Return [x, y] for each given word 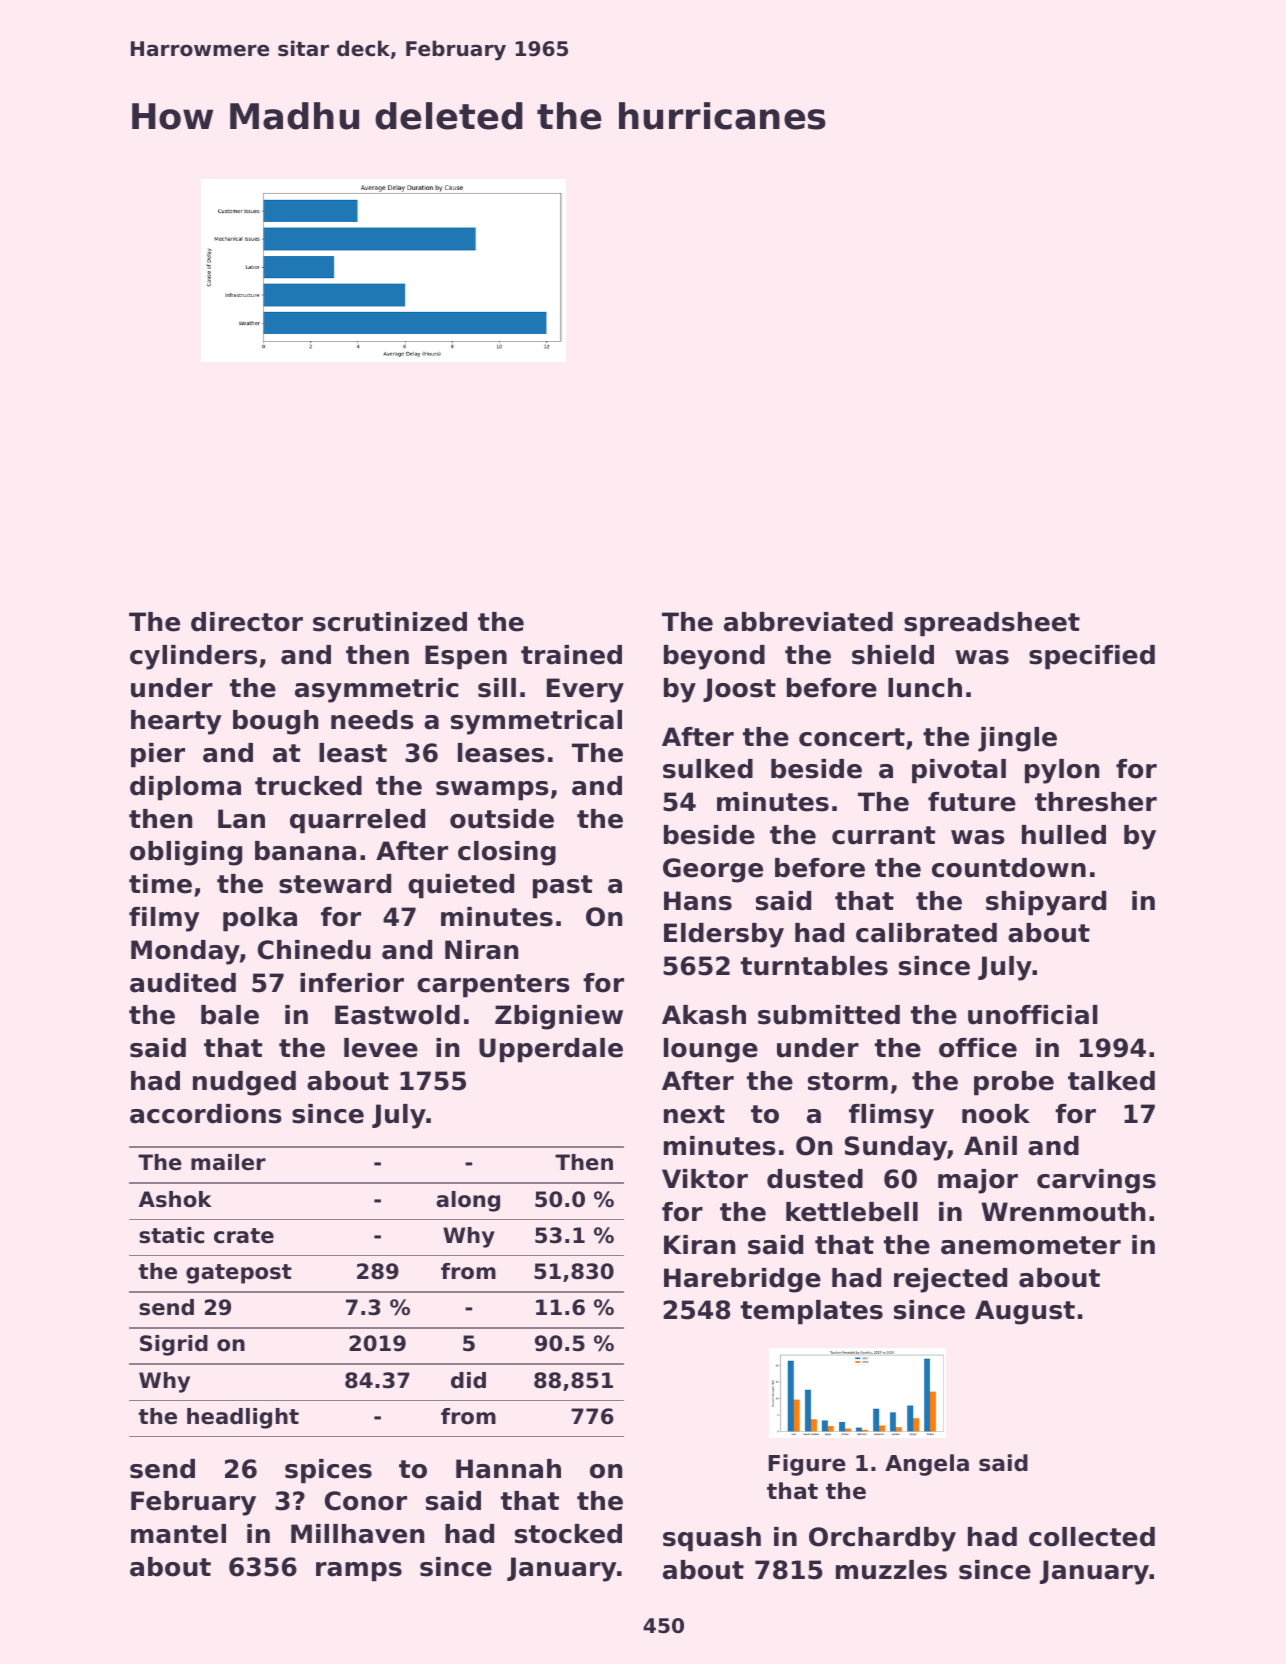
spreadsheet [992, 624]
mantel [178, 1534]
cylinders [193, 657]
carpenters [493, 986]
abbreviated [808, 622]
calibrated [926, 933]
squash [712, 1539]
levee [381, 1048]
